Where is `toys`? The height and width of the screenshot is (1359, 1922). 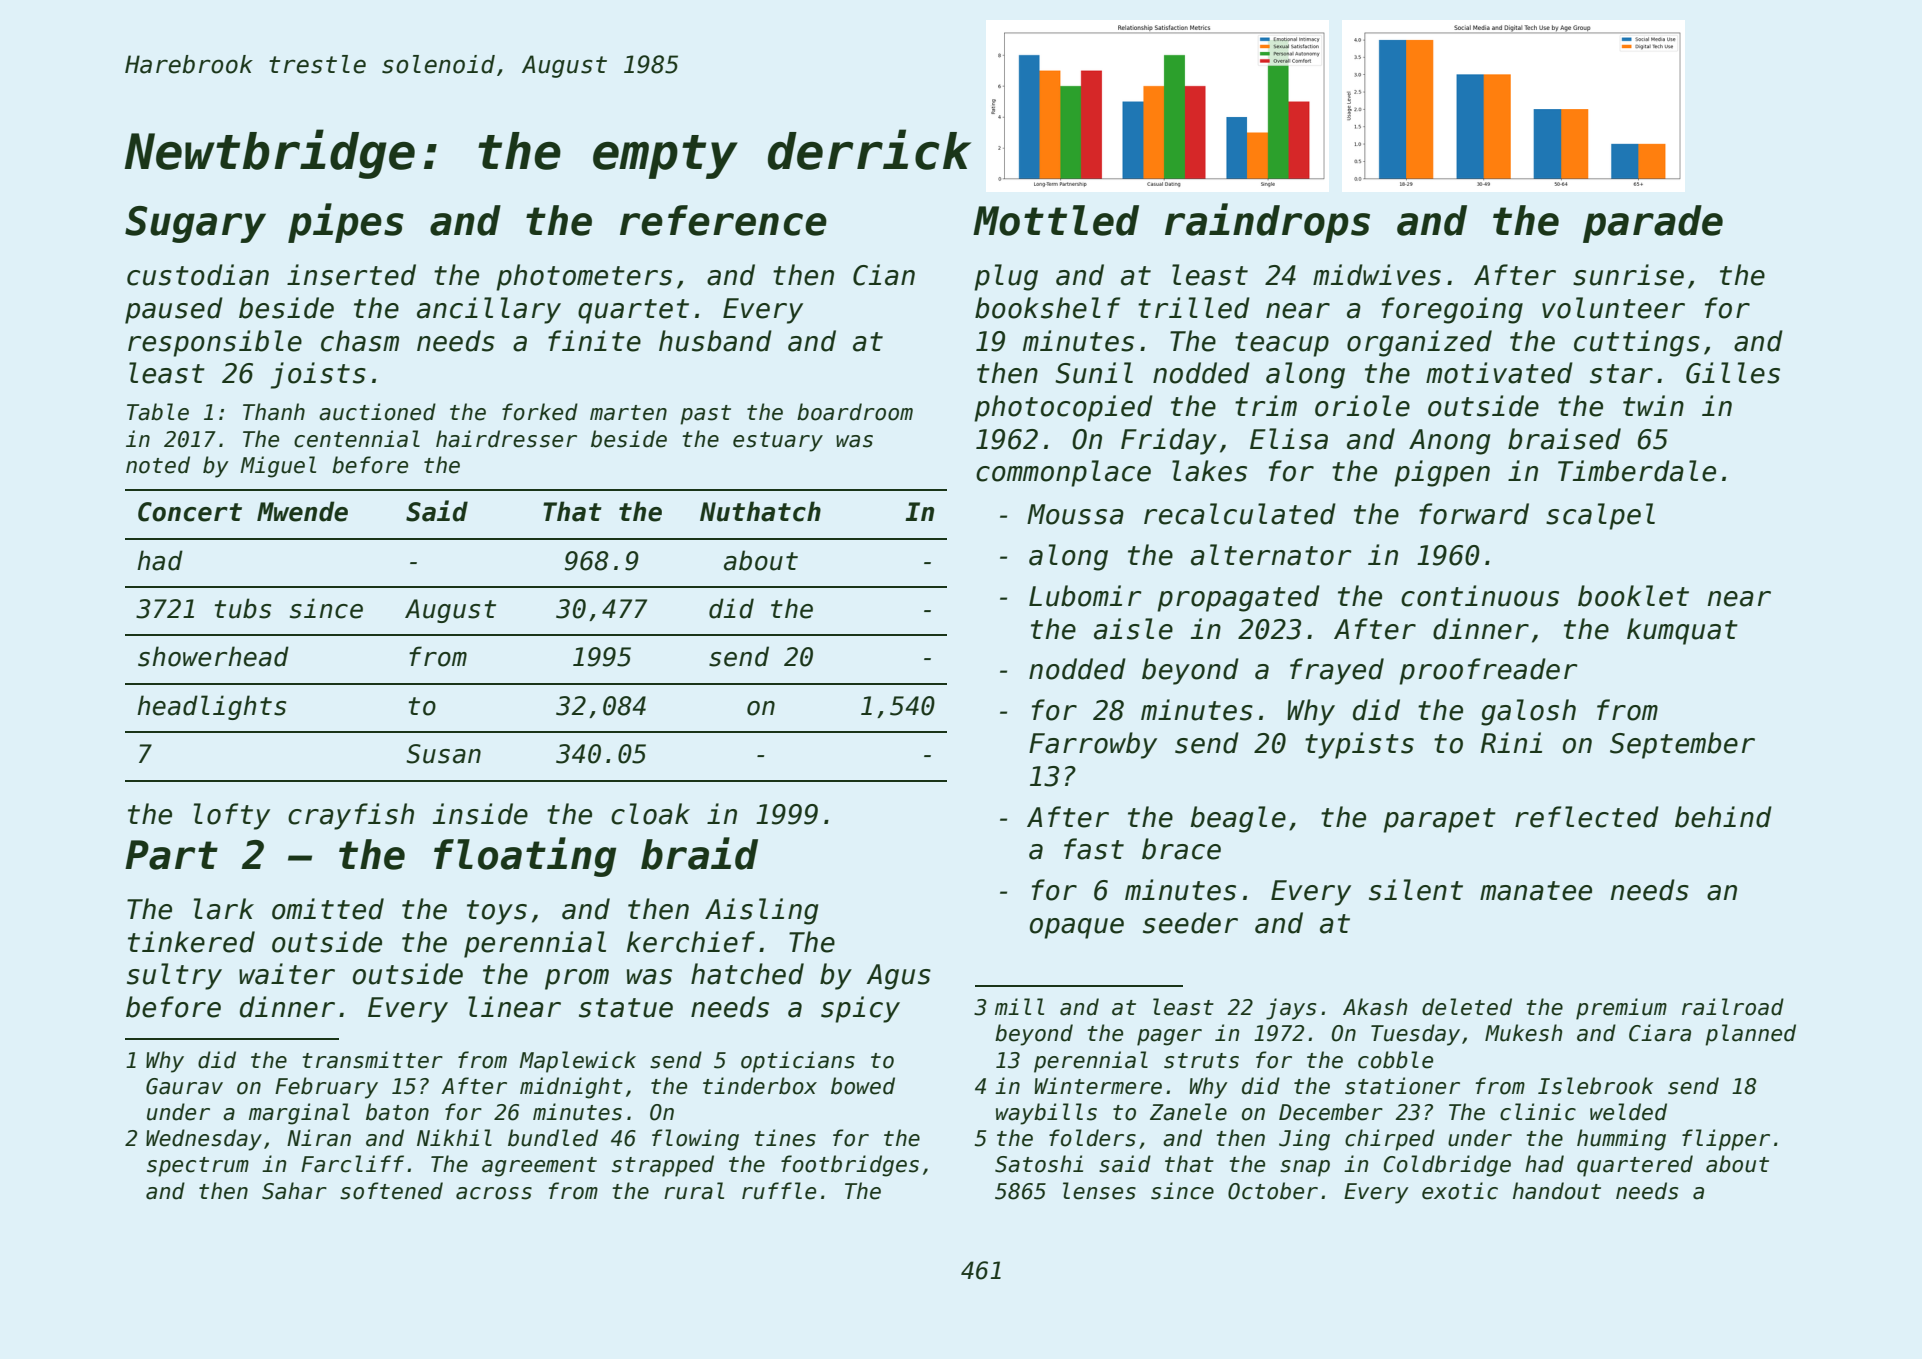 toys is located at coordinates (497, 912).
